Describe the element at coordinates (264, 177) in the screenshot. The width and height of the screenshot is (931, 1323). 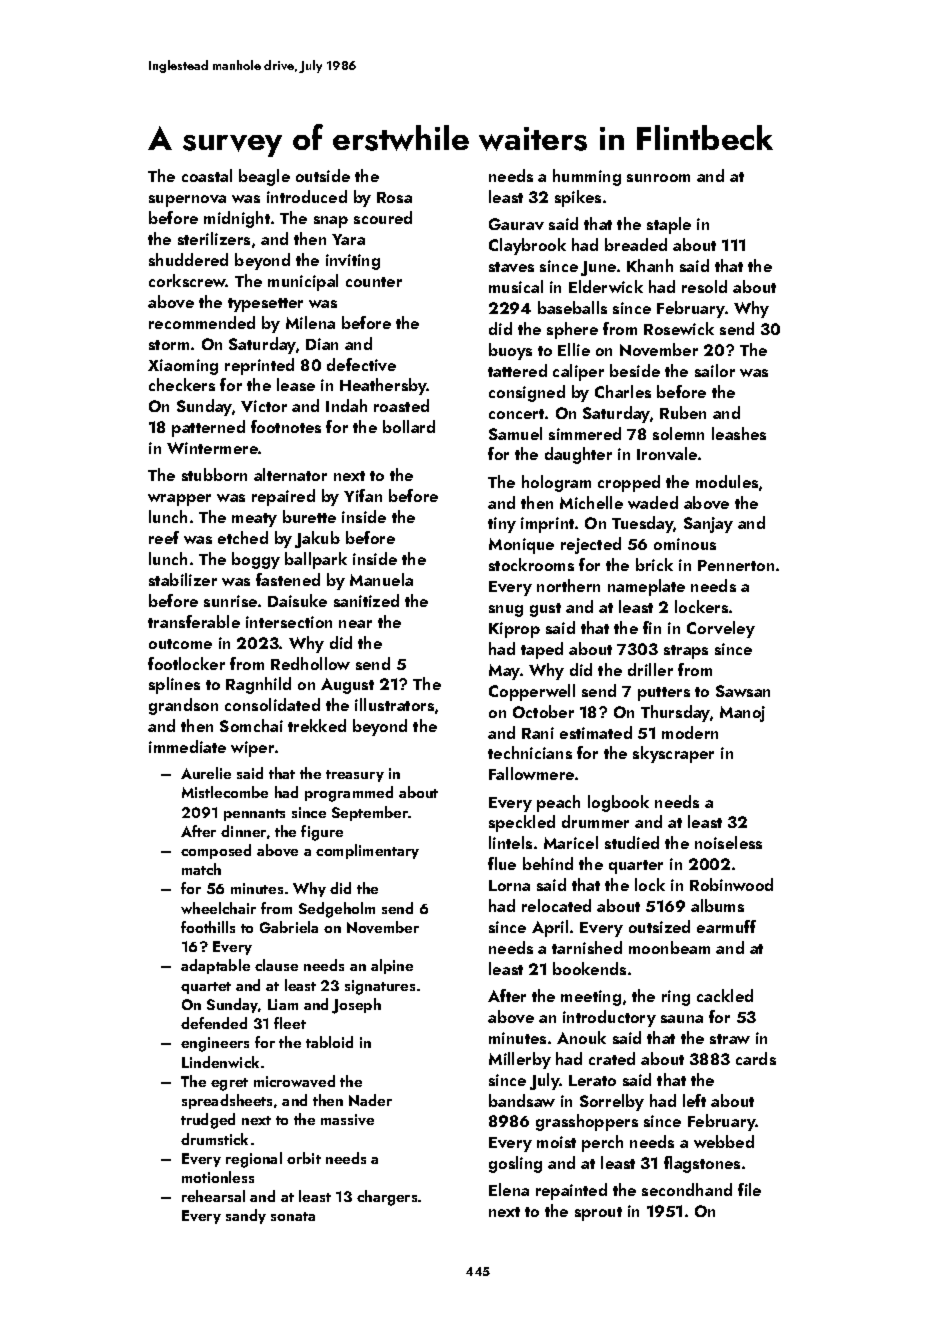
I see `beagle` at that location.
